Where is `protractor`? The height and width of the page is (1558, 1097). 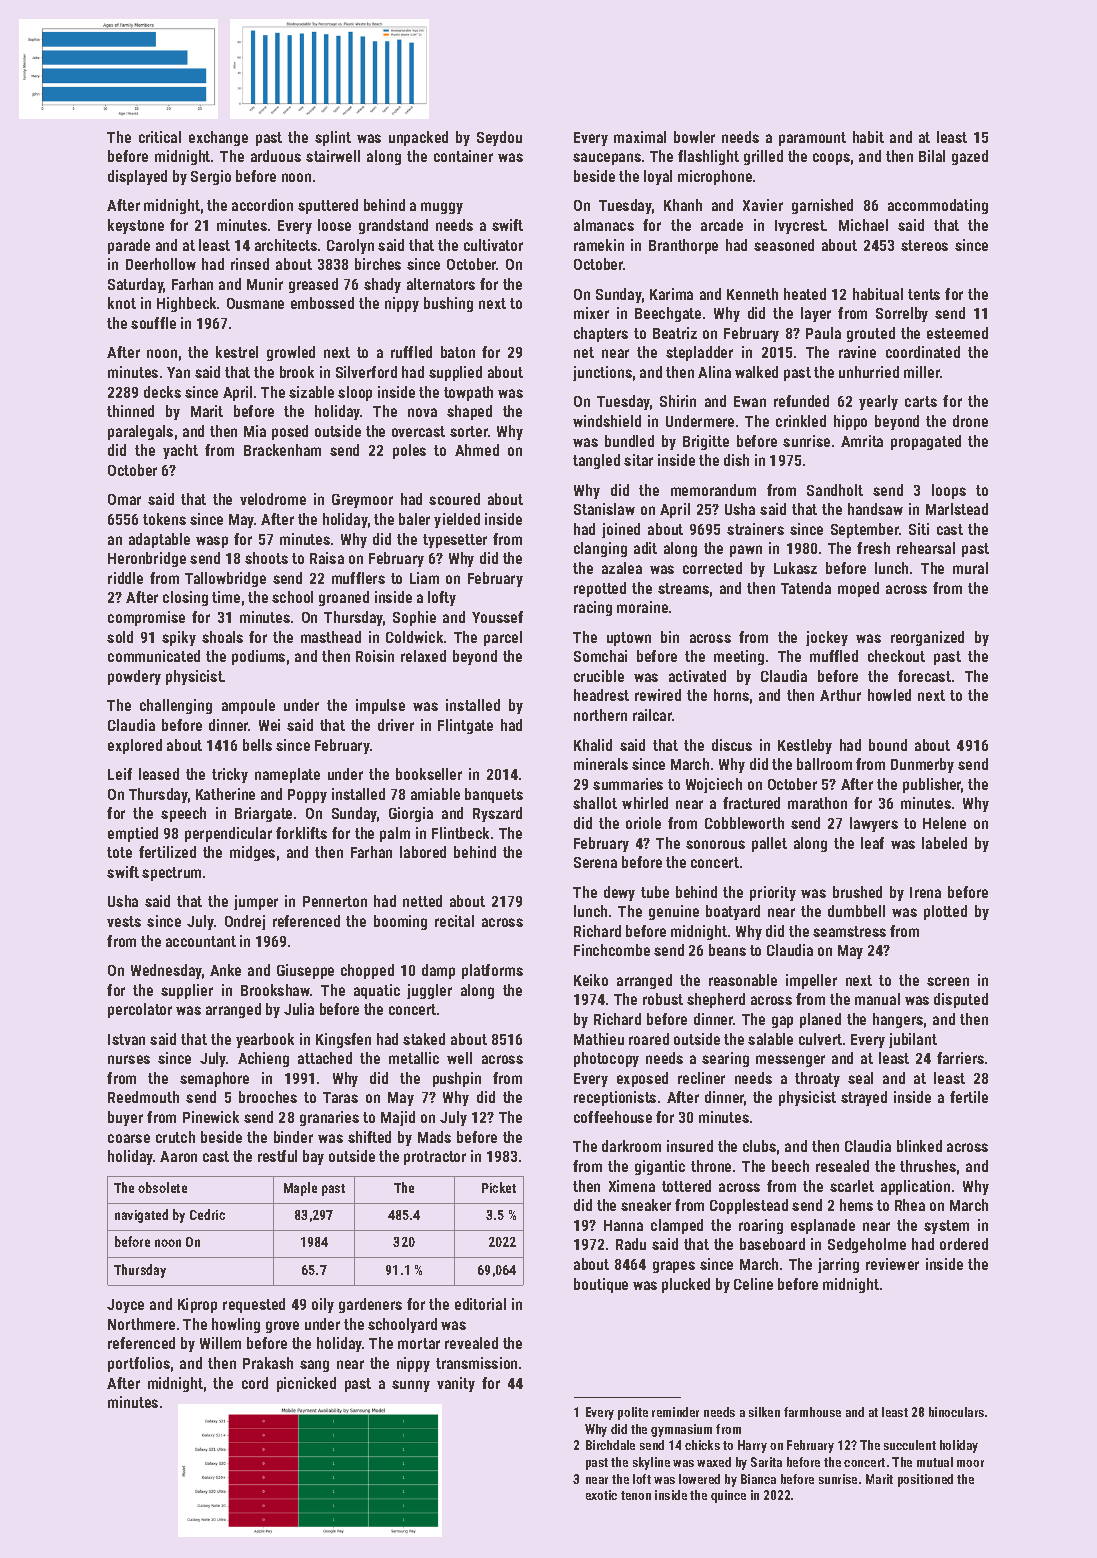
protractor is located at coordinates (435, 1158).
